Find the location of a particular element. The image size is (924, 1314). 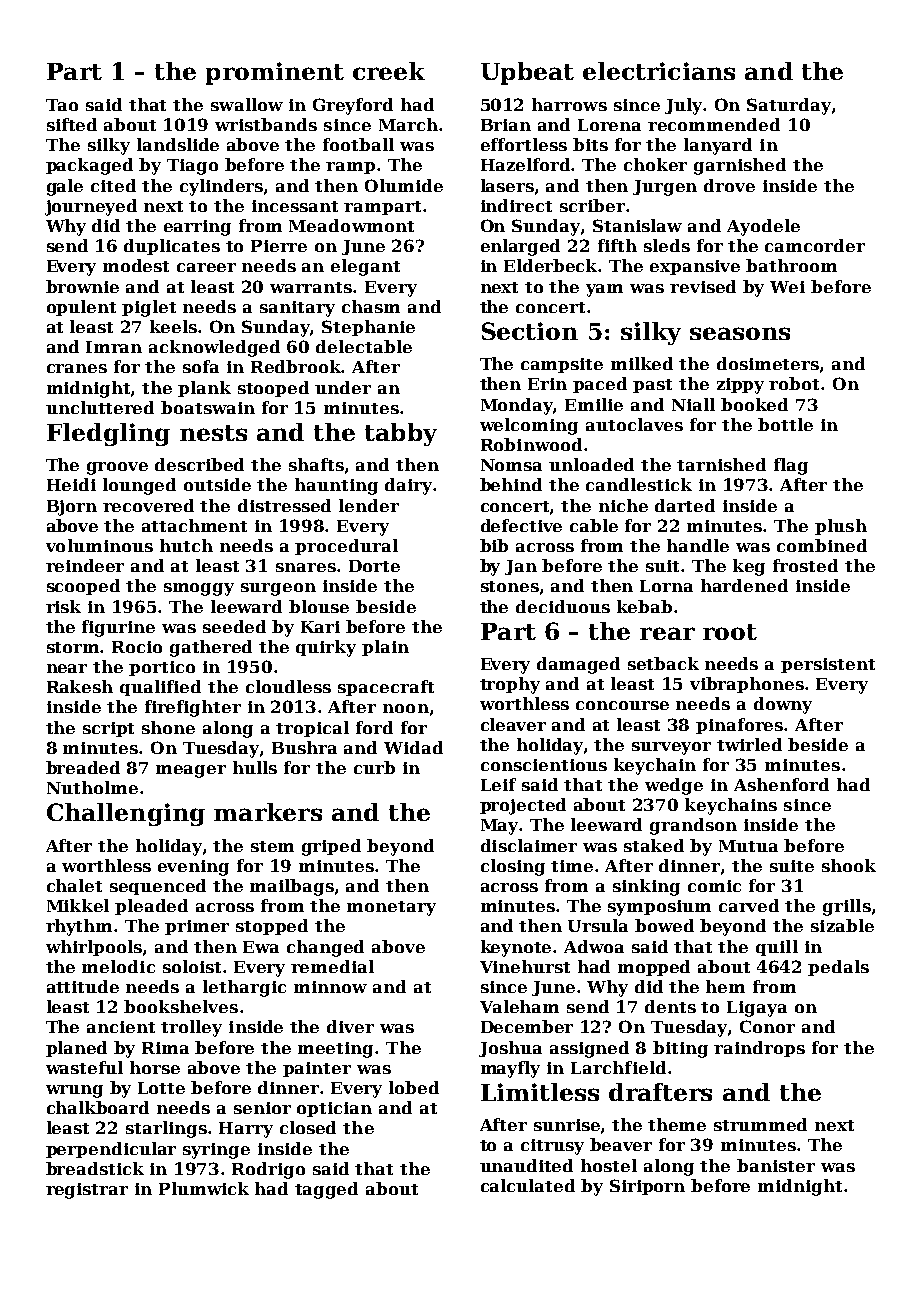

Tao is located at coordinates (62, 105).
